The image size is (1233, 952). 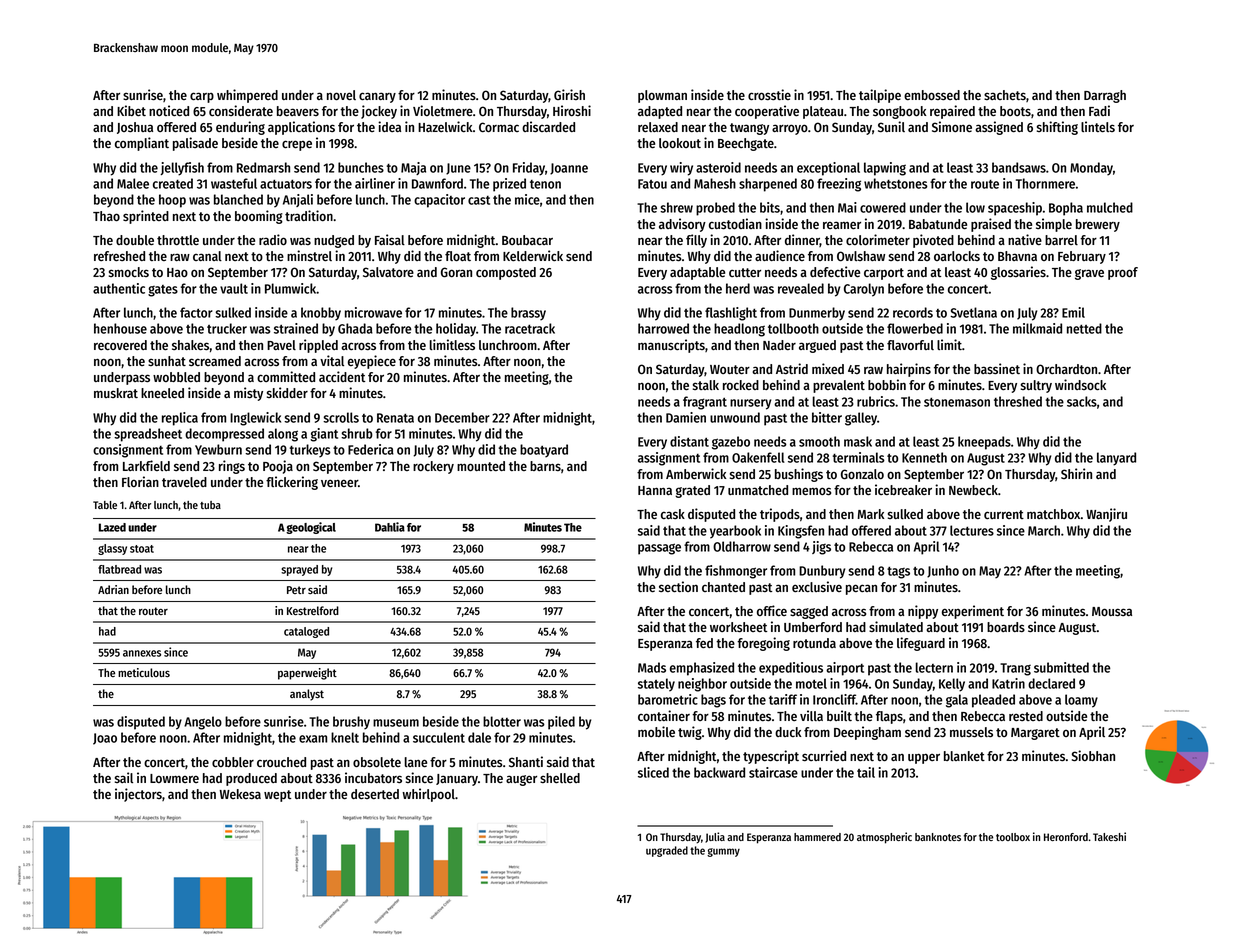 What do you see at coordinates (769, 95) in the page?
I see `crosstie` at bounding box center [769, 95].
